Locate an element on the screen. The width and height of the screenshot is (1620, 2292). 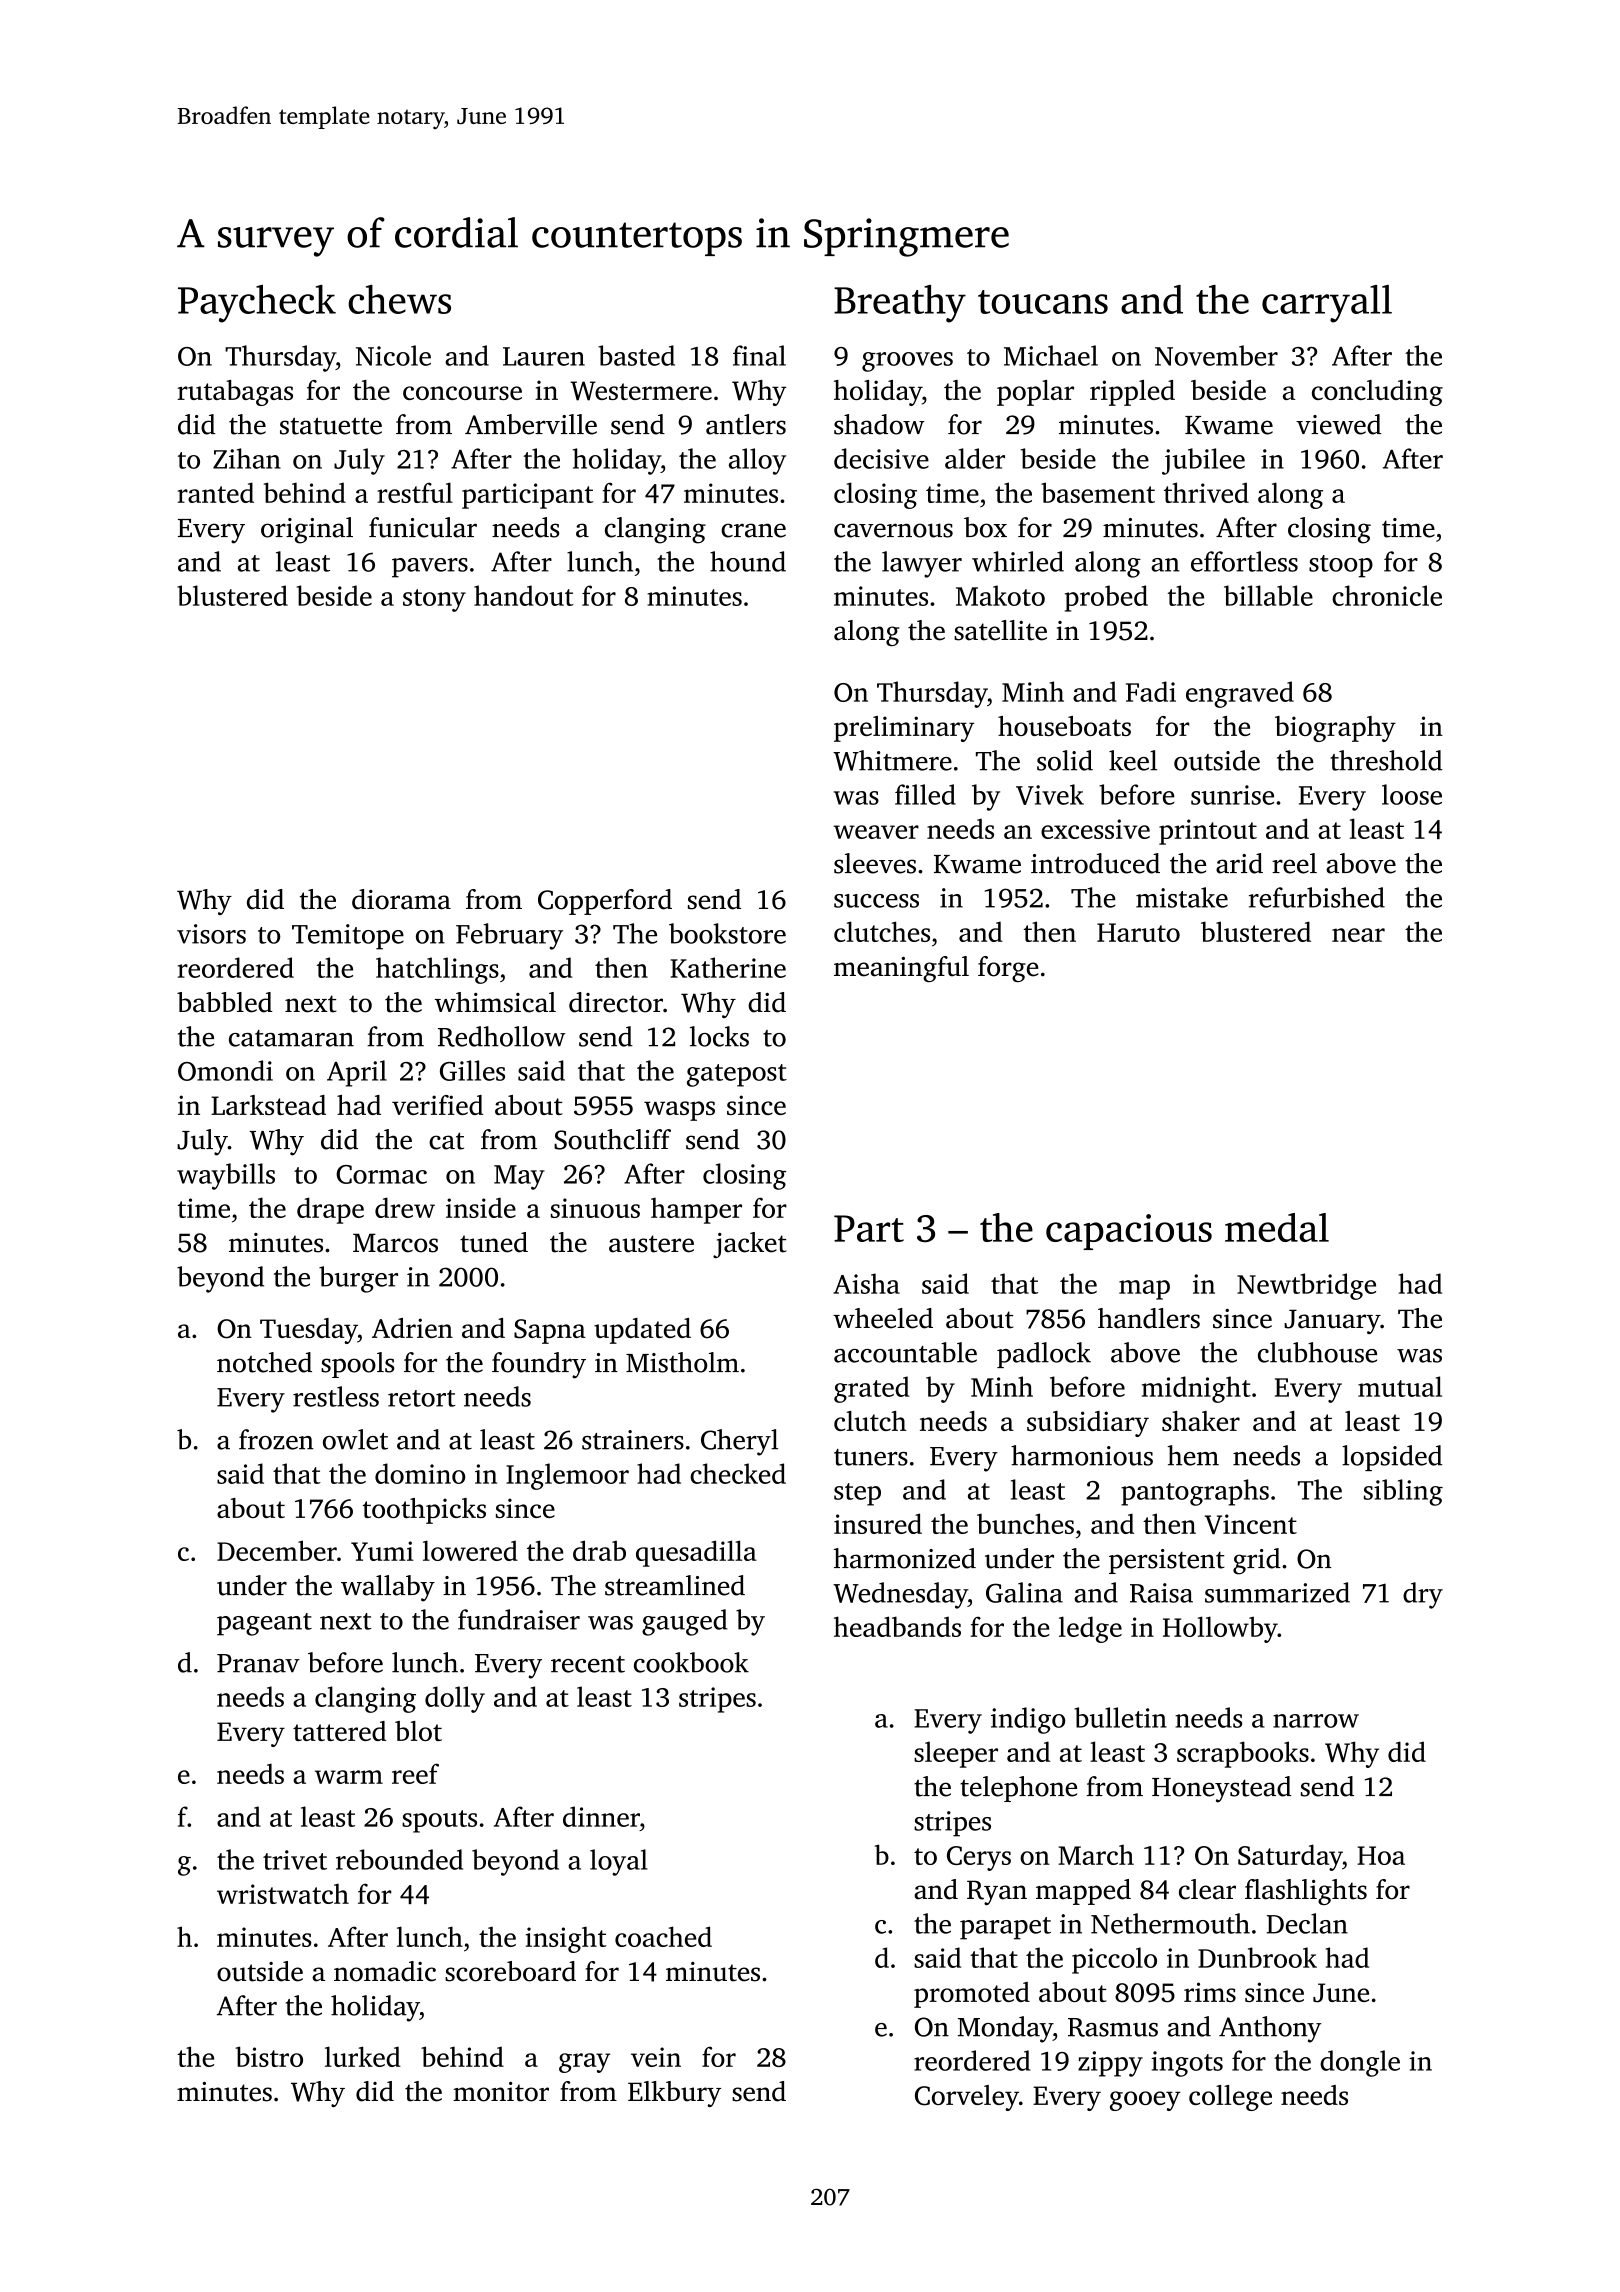
introduced is located at coordinates (1095, 863).
